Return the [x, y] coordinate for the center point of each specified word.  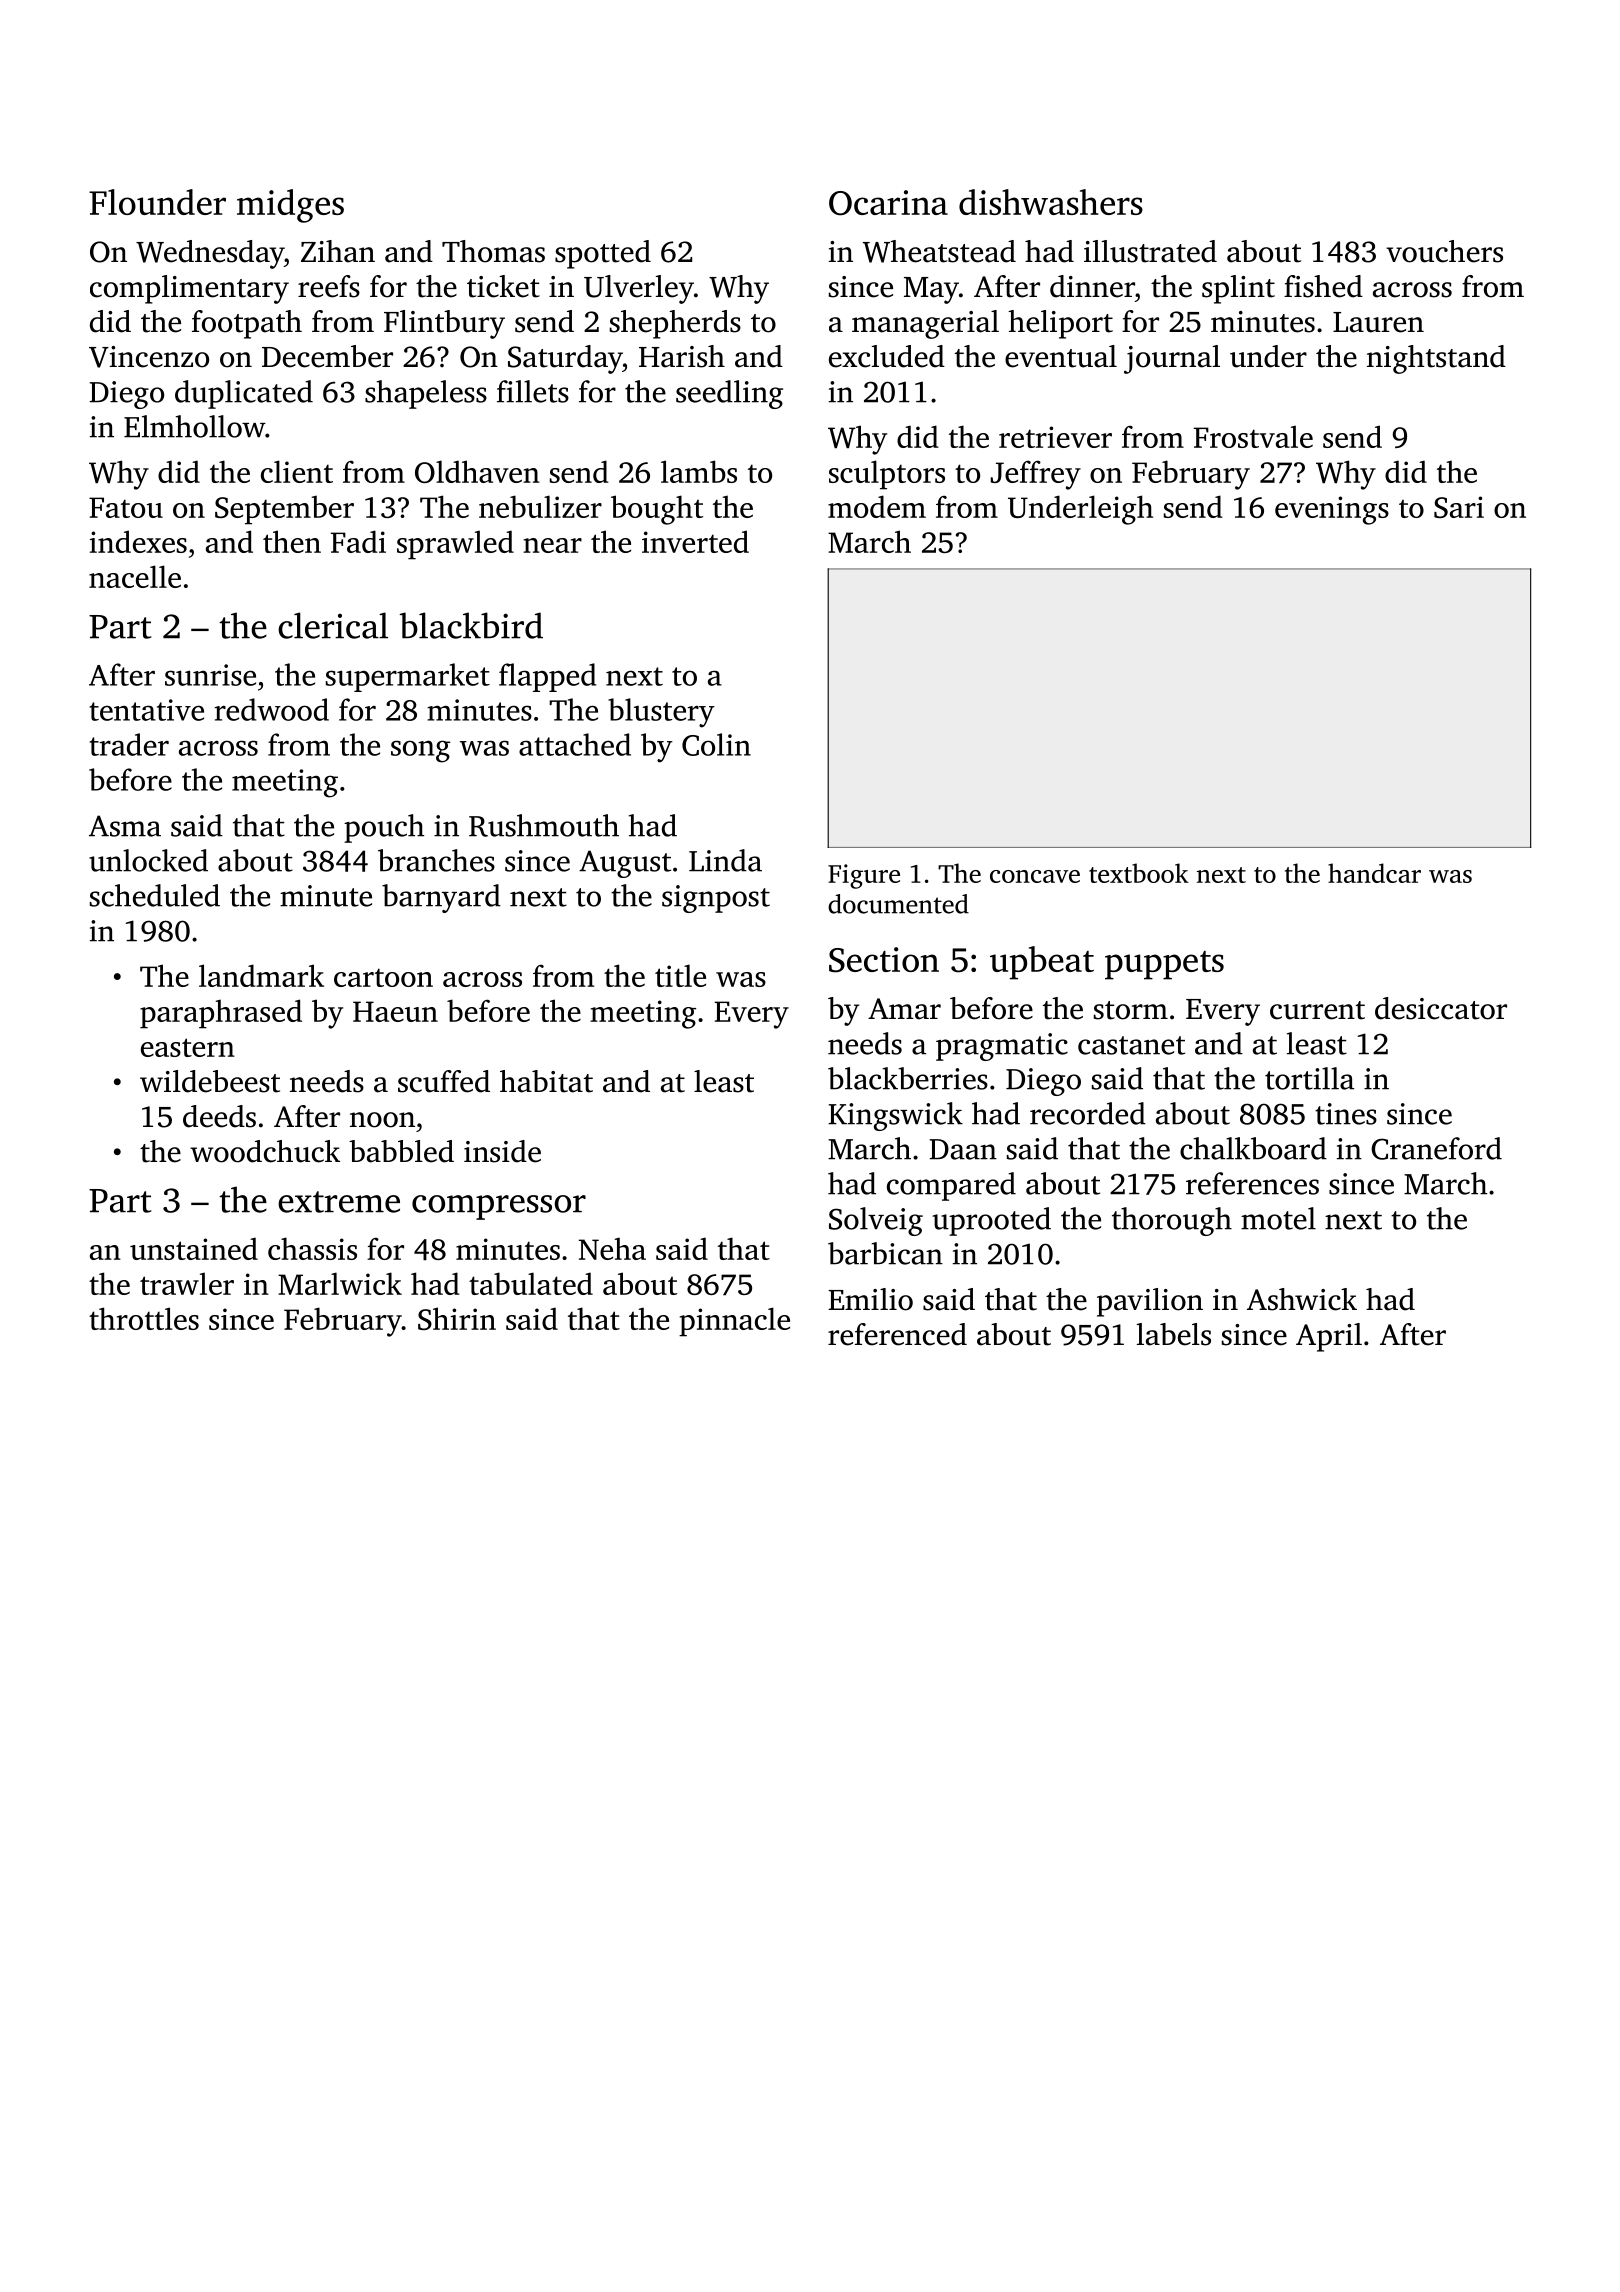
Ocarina [888, 203]
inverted [695, 541]
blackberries [908, 1078]
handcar [1374, 873]
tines [1346, 1114]
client [297, 471]
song [420, 751]
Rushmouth [544, 825]
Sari [1459, 507]
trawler [187, 1283]
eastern [188, 1047]
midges [290, 206]
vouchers [1444, 251]
